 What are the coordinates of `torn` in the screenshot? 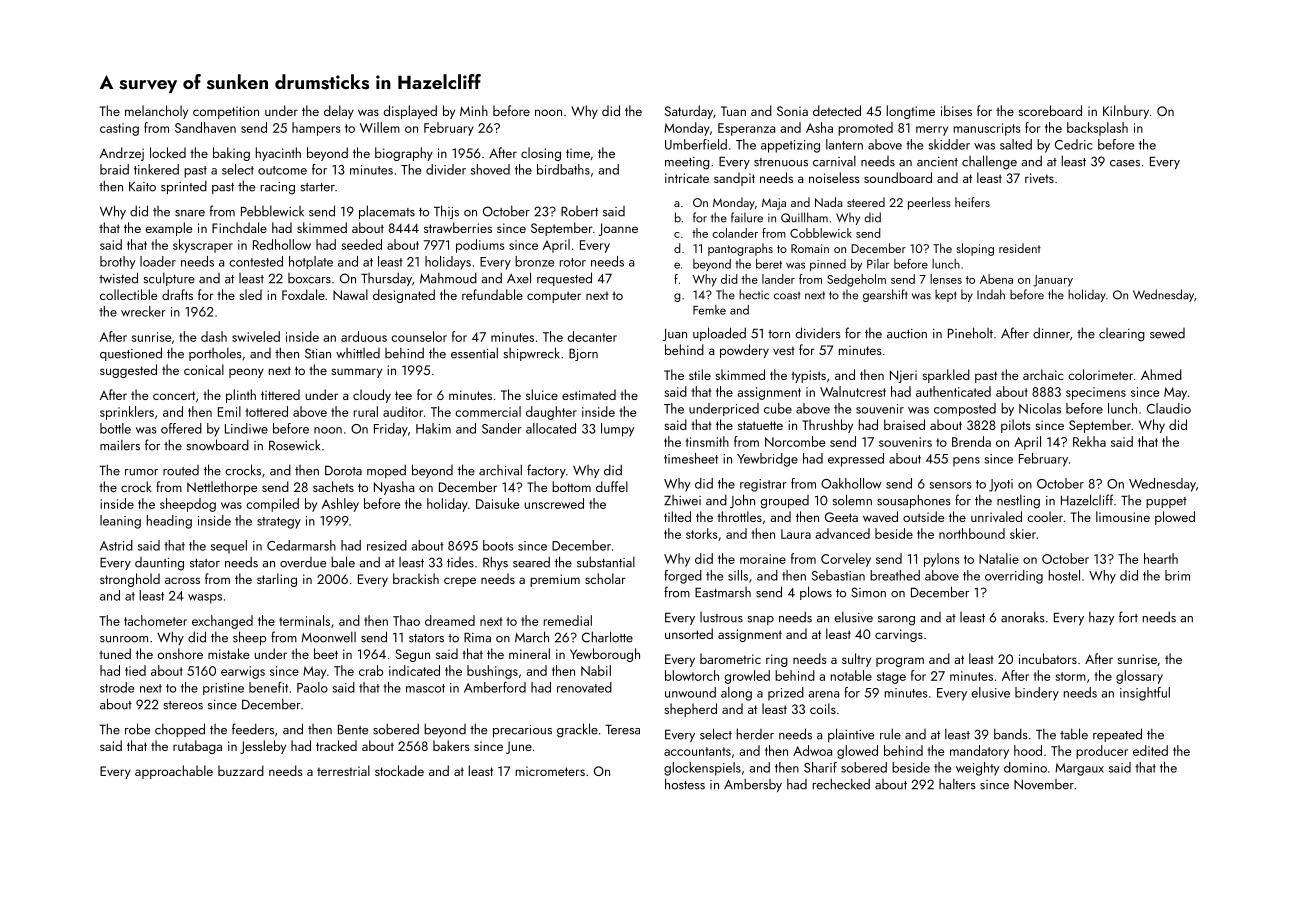 It's located at (779, 334).
